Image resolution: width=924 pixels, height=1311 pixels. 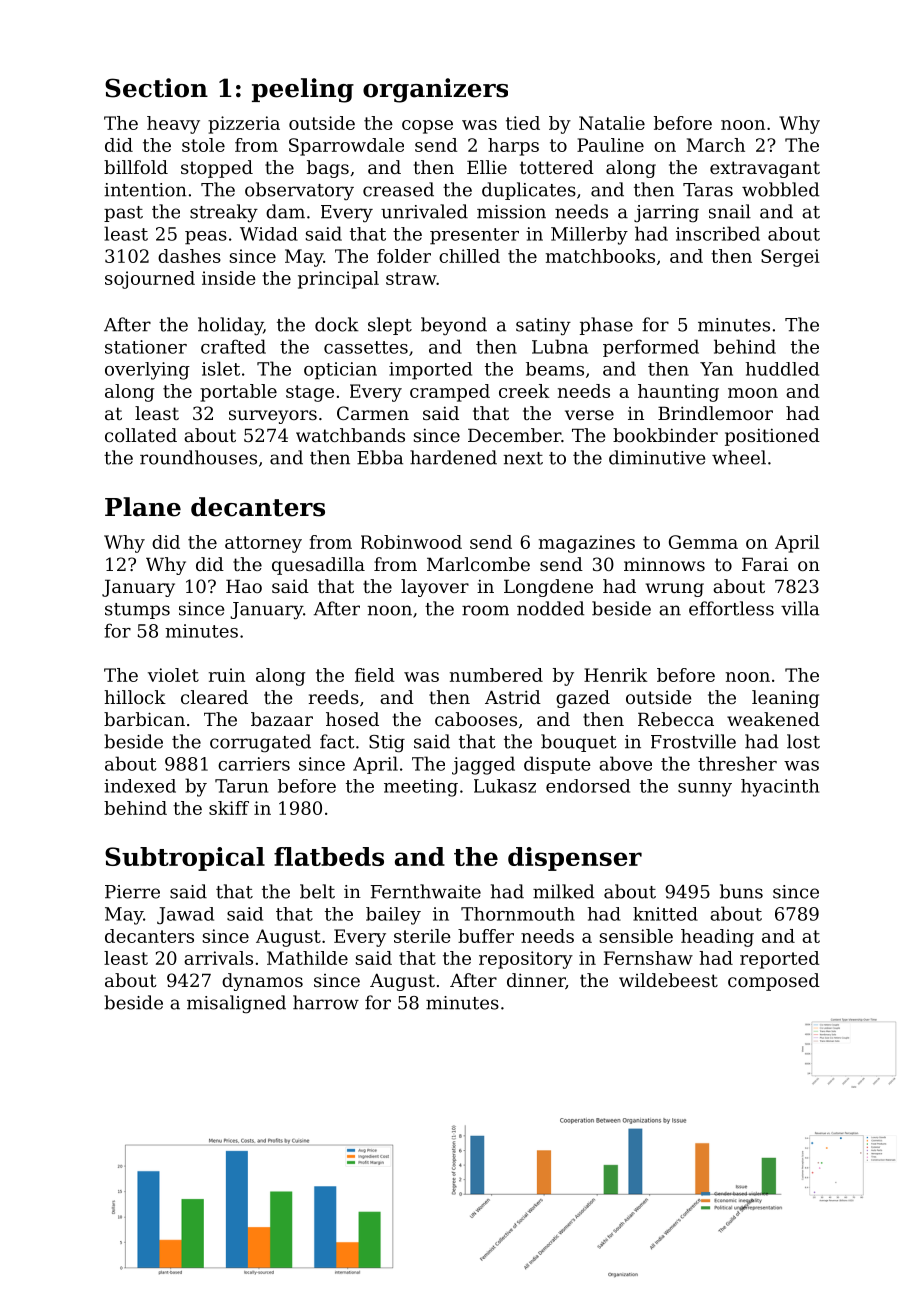 What do you see at coordinates (523, 123) in the document?
I see `tied` at bounding box center [523, 123].
